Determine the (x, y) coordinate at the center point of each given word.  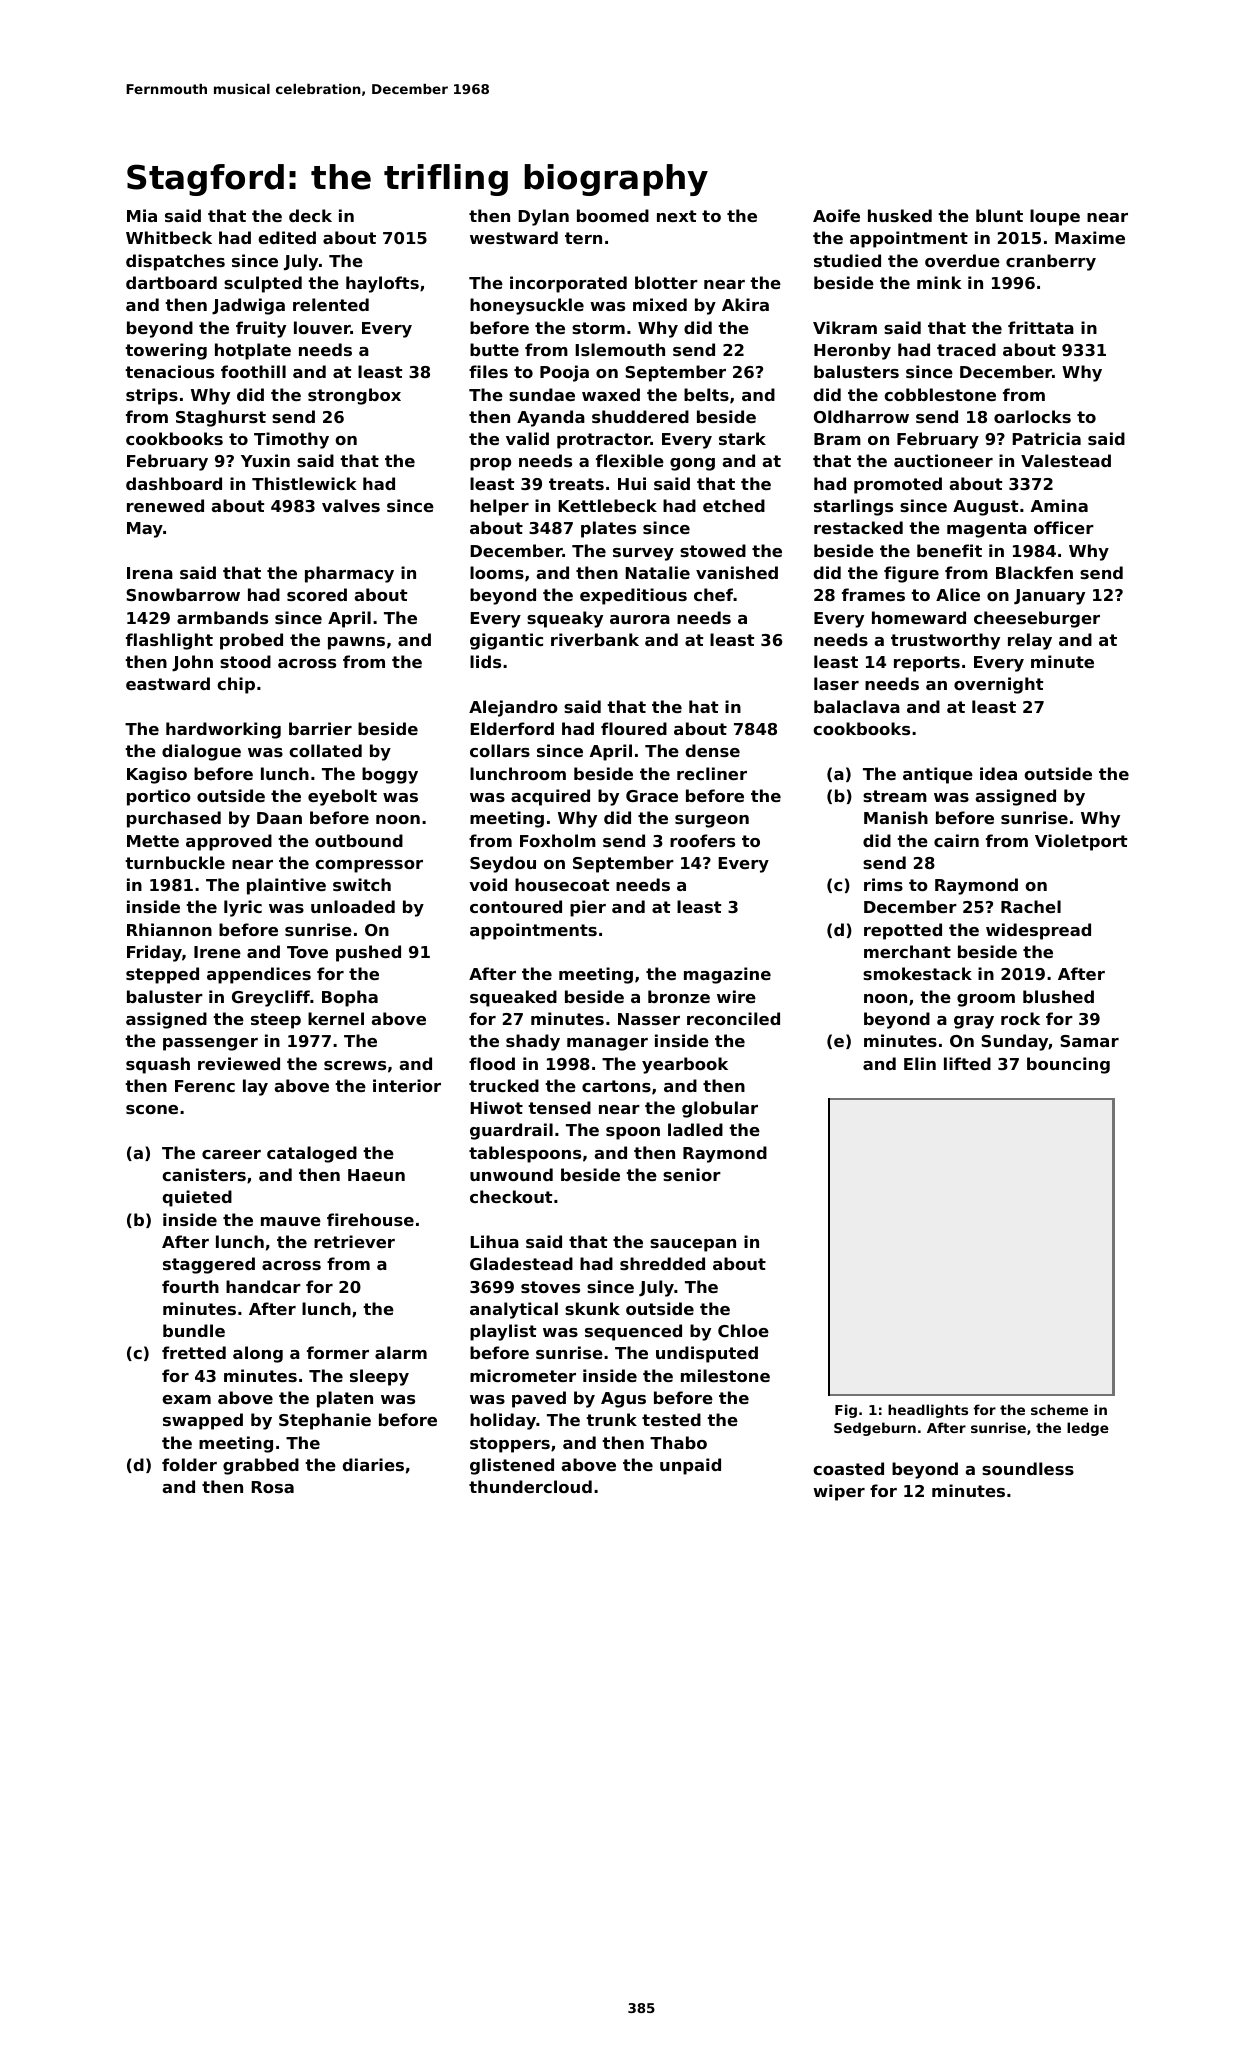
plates (608, 529)
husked (900, 215)
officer (1064, 527)
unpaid (690, 1466)
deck (310, 215)
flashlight (169, 641)
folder (189, 1464)
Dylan (543, 217)
